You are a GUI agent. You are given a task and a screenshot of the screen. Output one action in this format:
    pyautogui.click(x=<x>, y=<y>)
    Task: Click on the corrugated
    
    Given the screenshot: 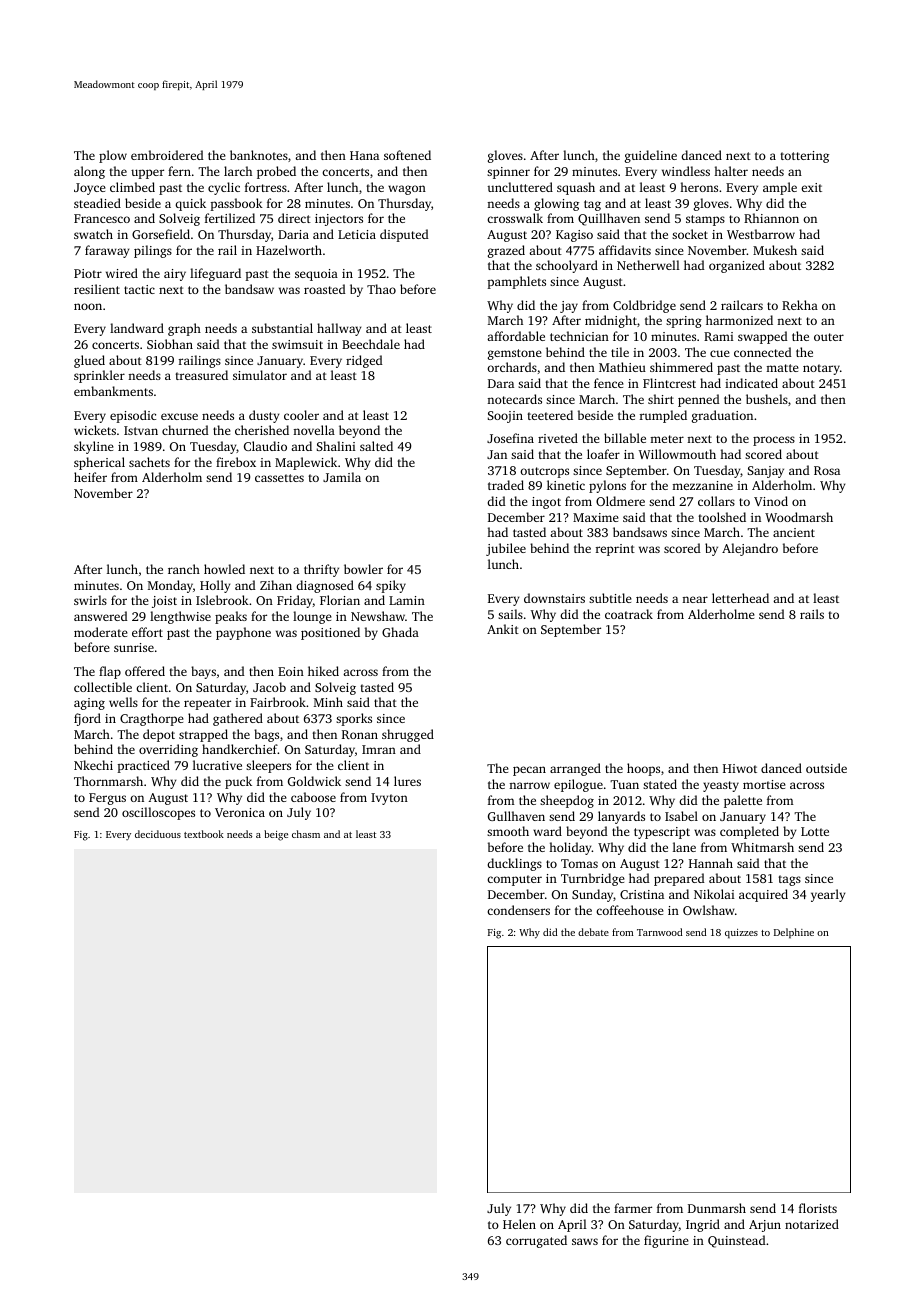 What is the action you would take?
    pyautogui.click(x=536, y=1241)
